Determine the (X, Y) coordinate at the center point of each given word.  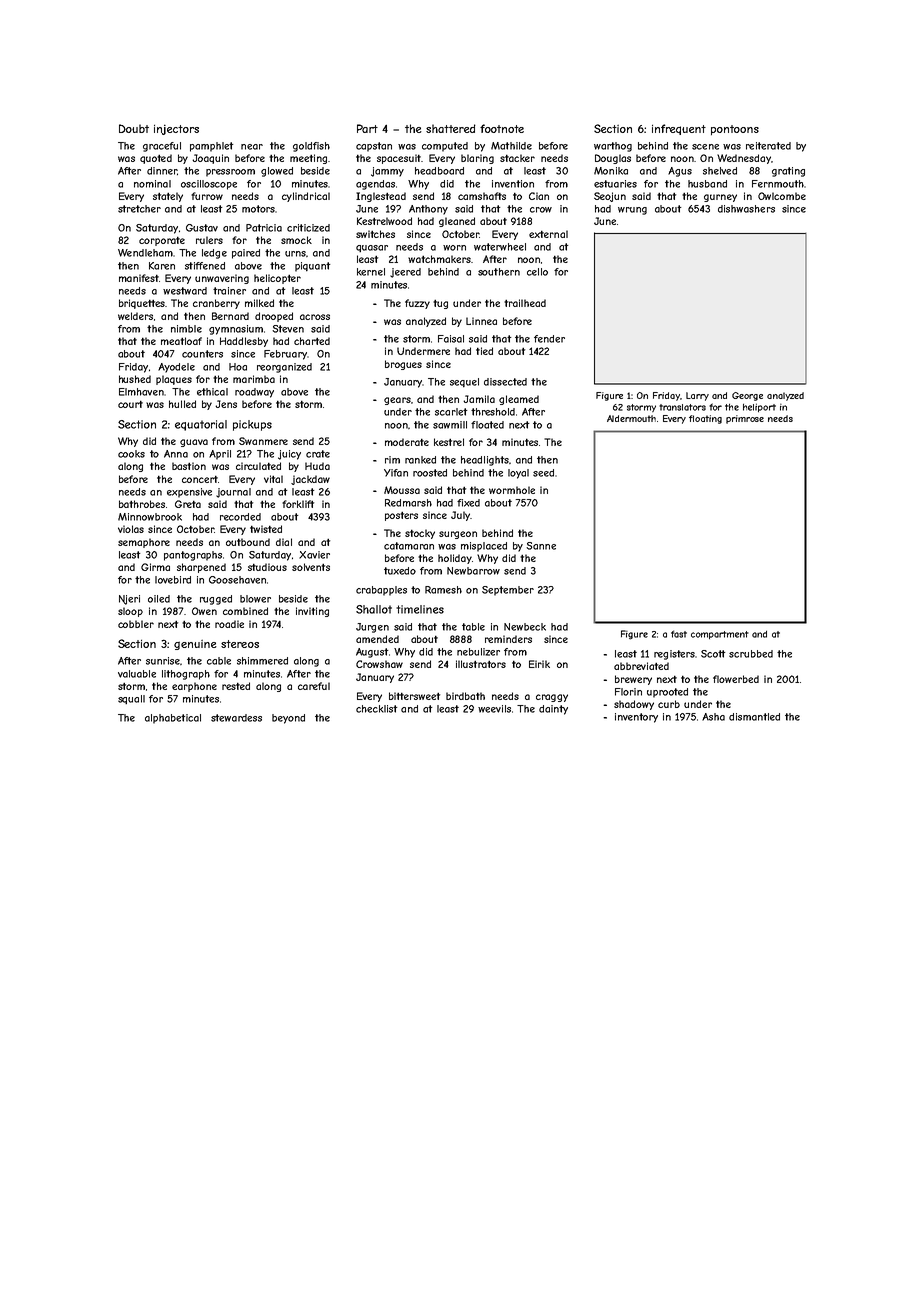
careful (314, 686)
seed (543, 473)
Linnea (481, 321)
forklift (298, 504)
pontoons (735, 130)
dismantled (754, 717)
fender (549, 339)
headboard (439, 171)
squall (131, 700)
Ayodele (176, 368)
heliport (759, 407)
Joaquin (210, 159)
